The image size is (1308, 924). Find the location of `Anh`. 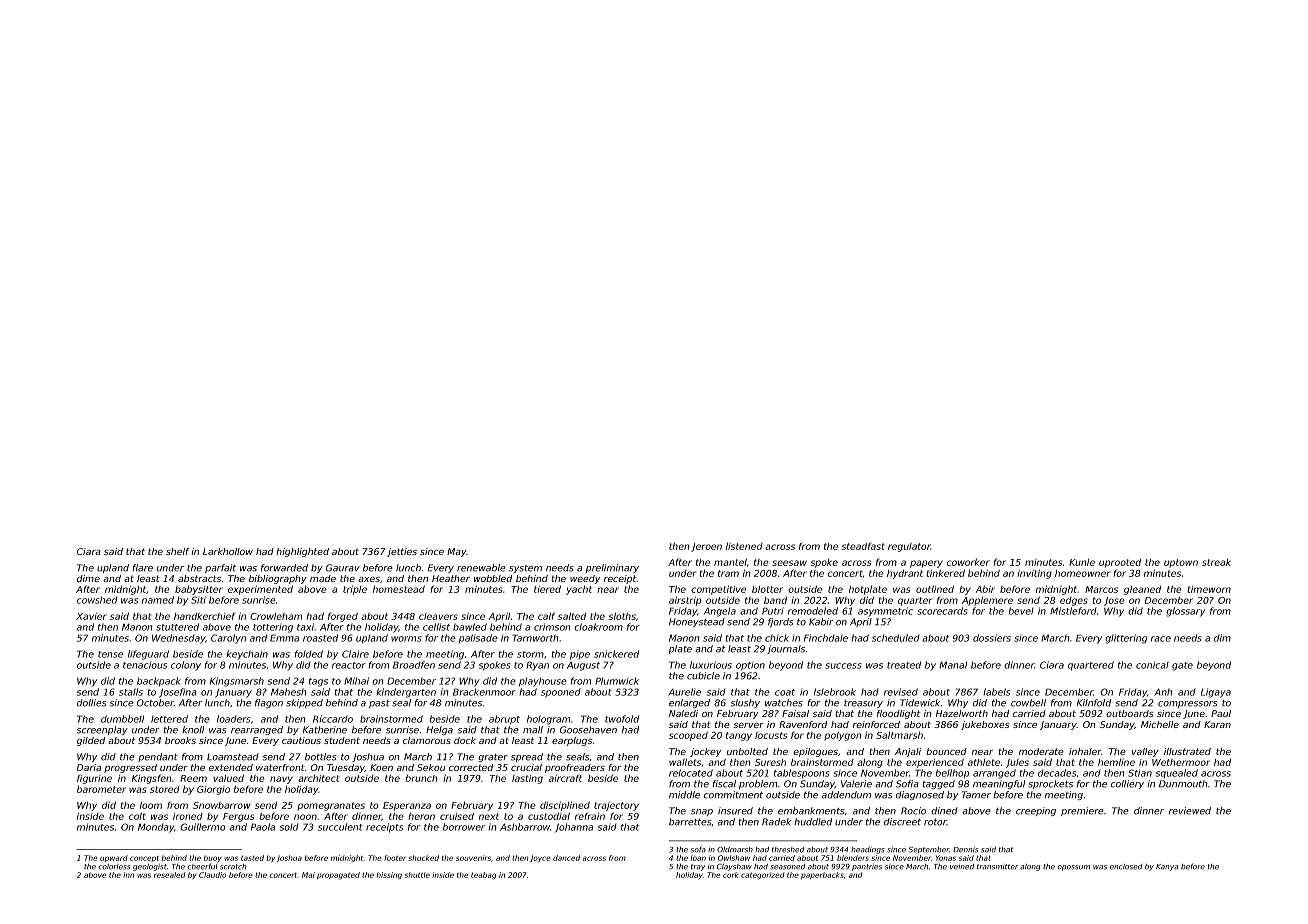

Anh is located at coordinates (1163, 692).
